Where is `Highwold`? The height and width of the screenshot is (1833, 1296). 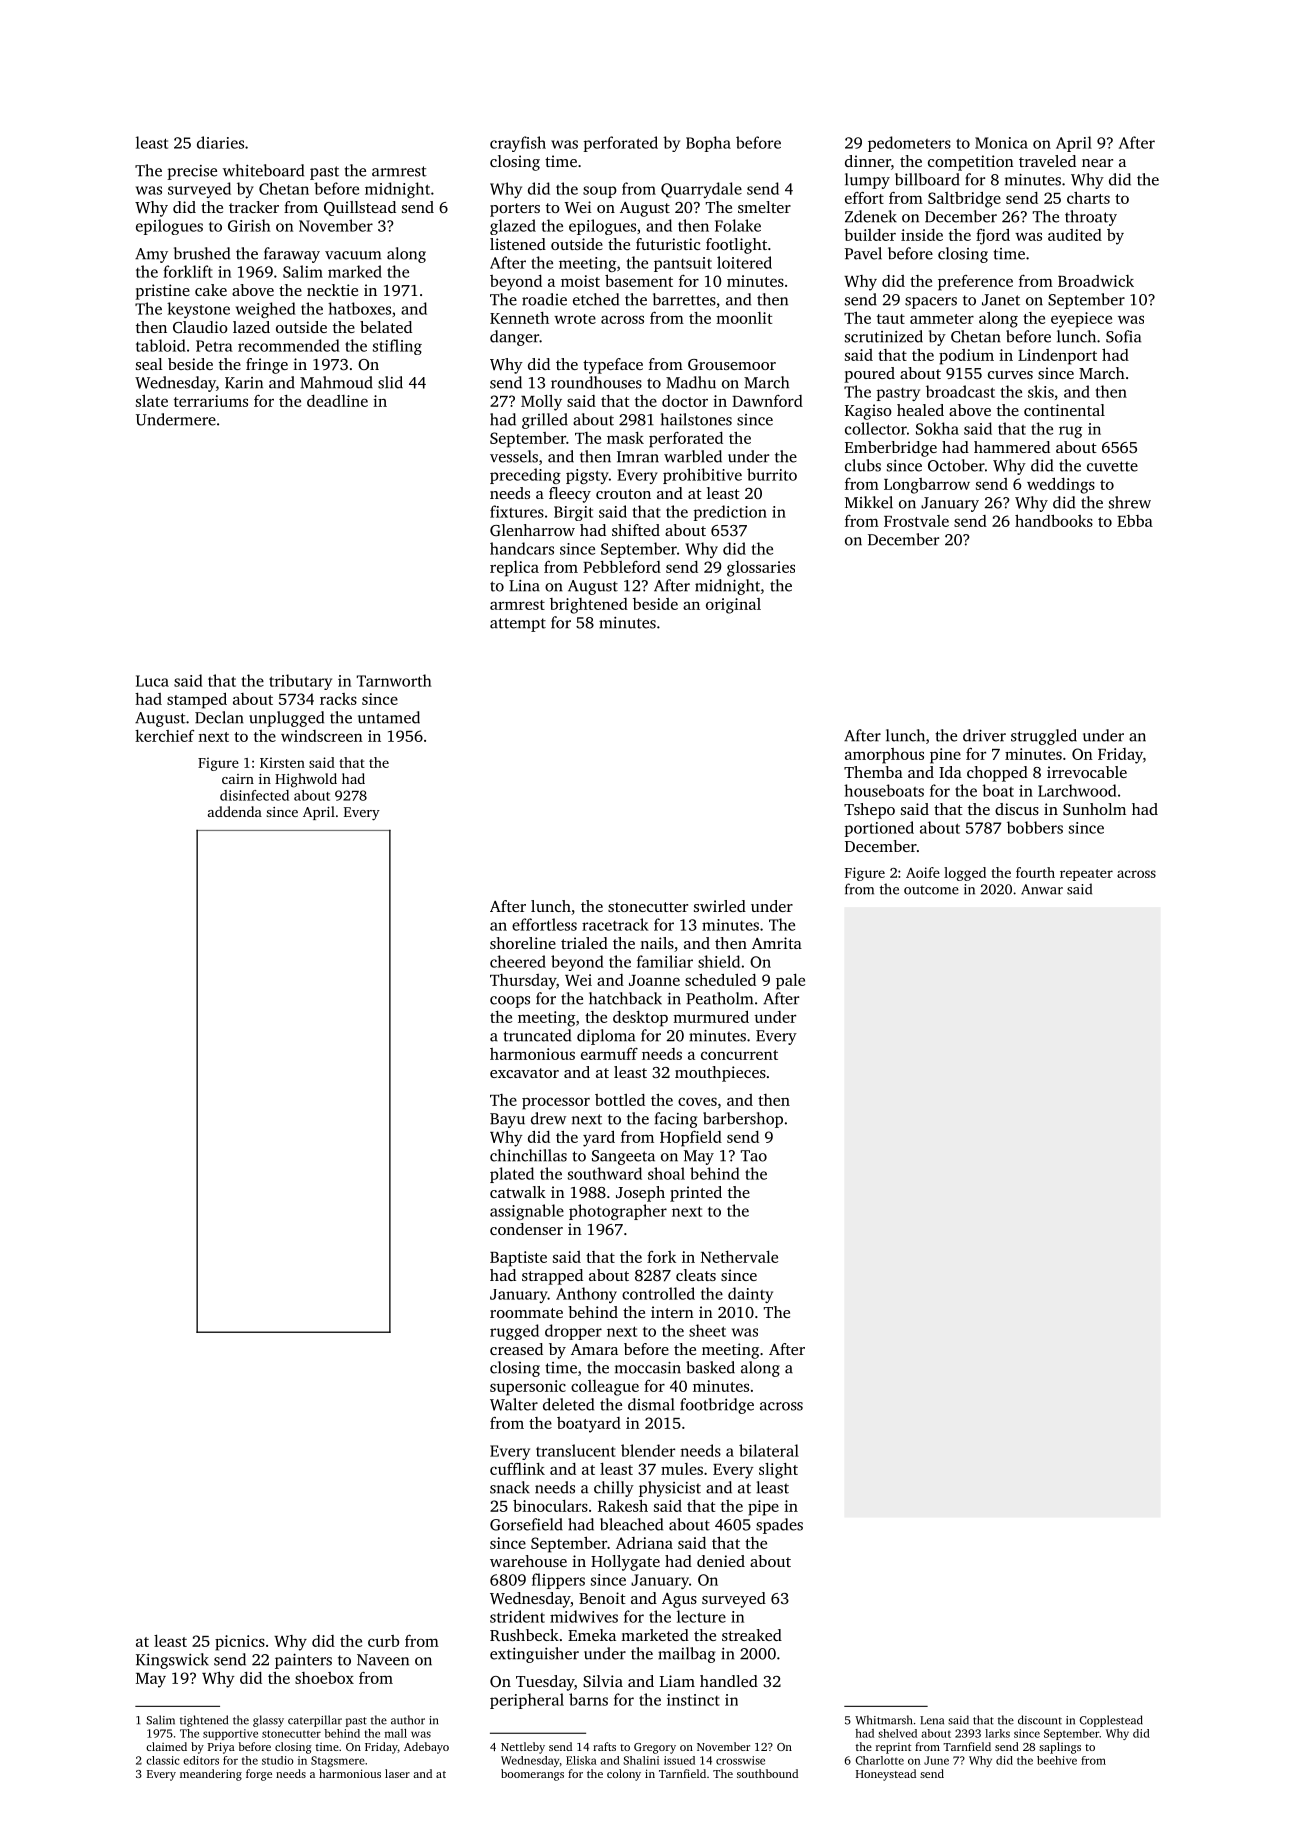 Highwold is located at coordinates (306, 780).
